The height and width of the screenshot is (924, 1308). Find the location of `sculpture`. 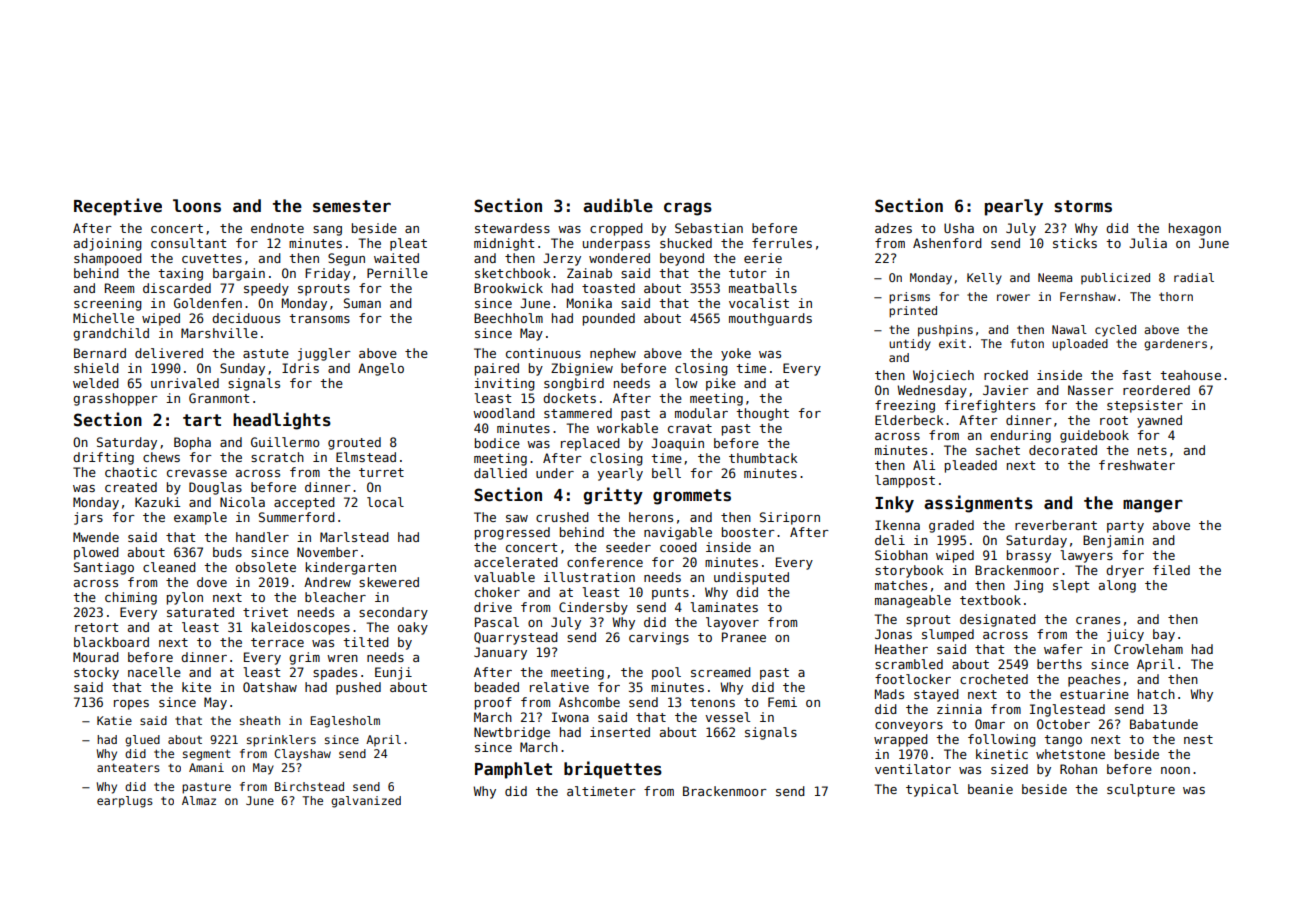

sculpture is located at coordinates (1141, 790).
